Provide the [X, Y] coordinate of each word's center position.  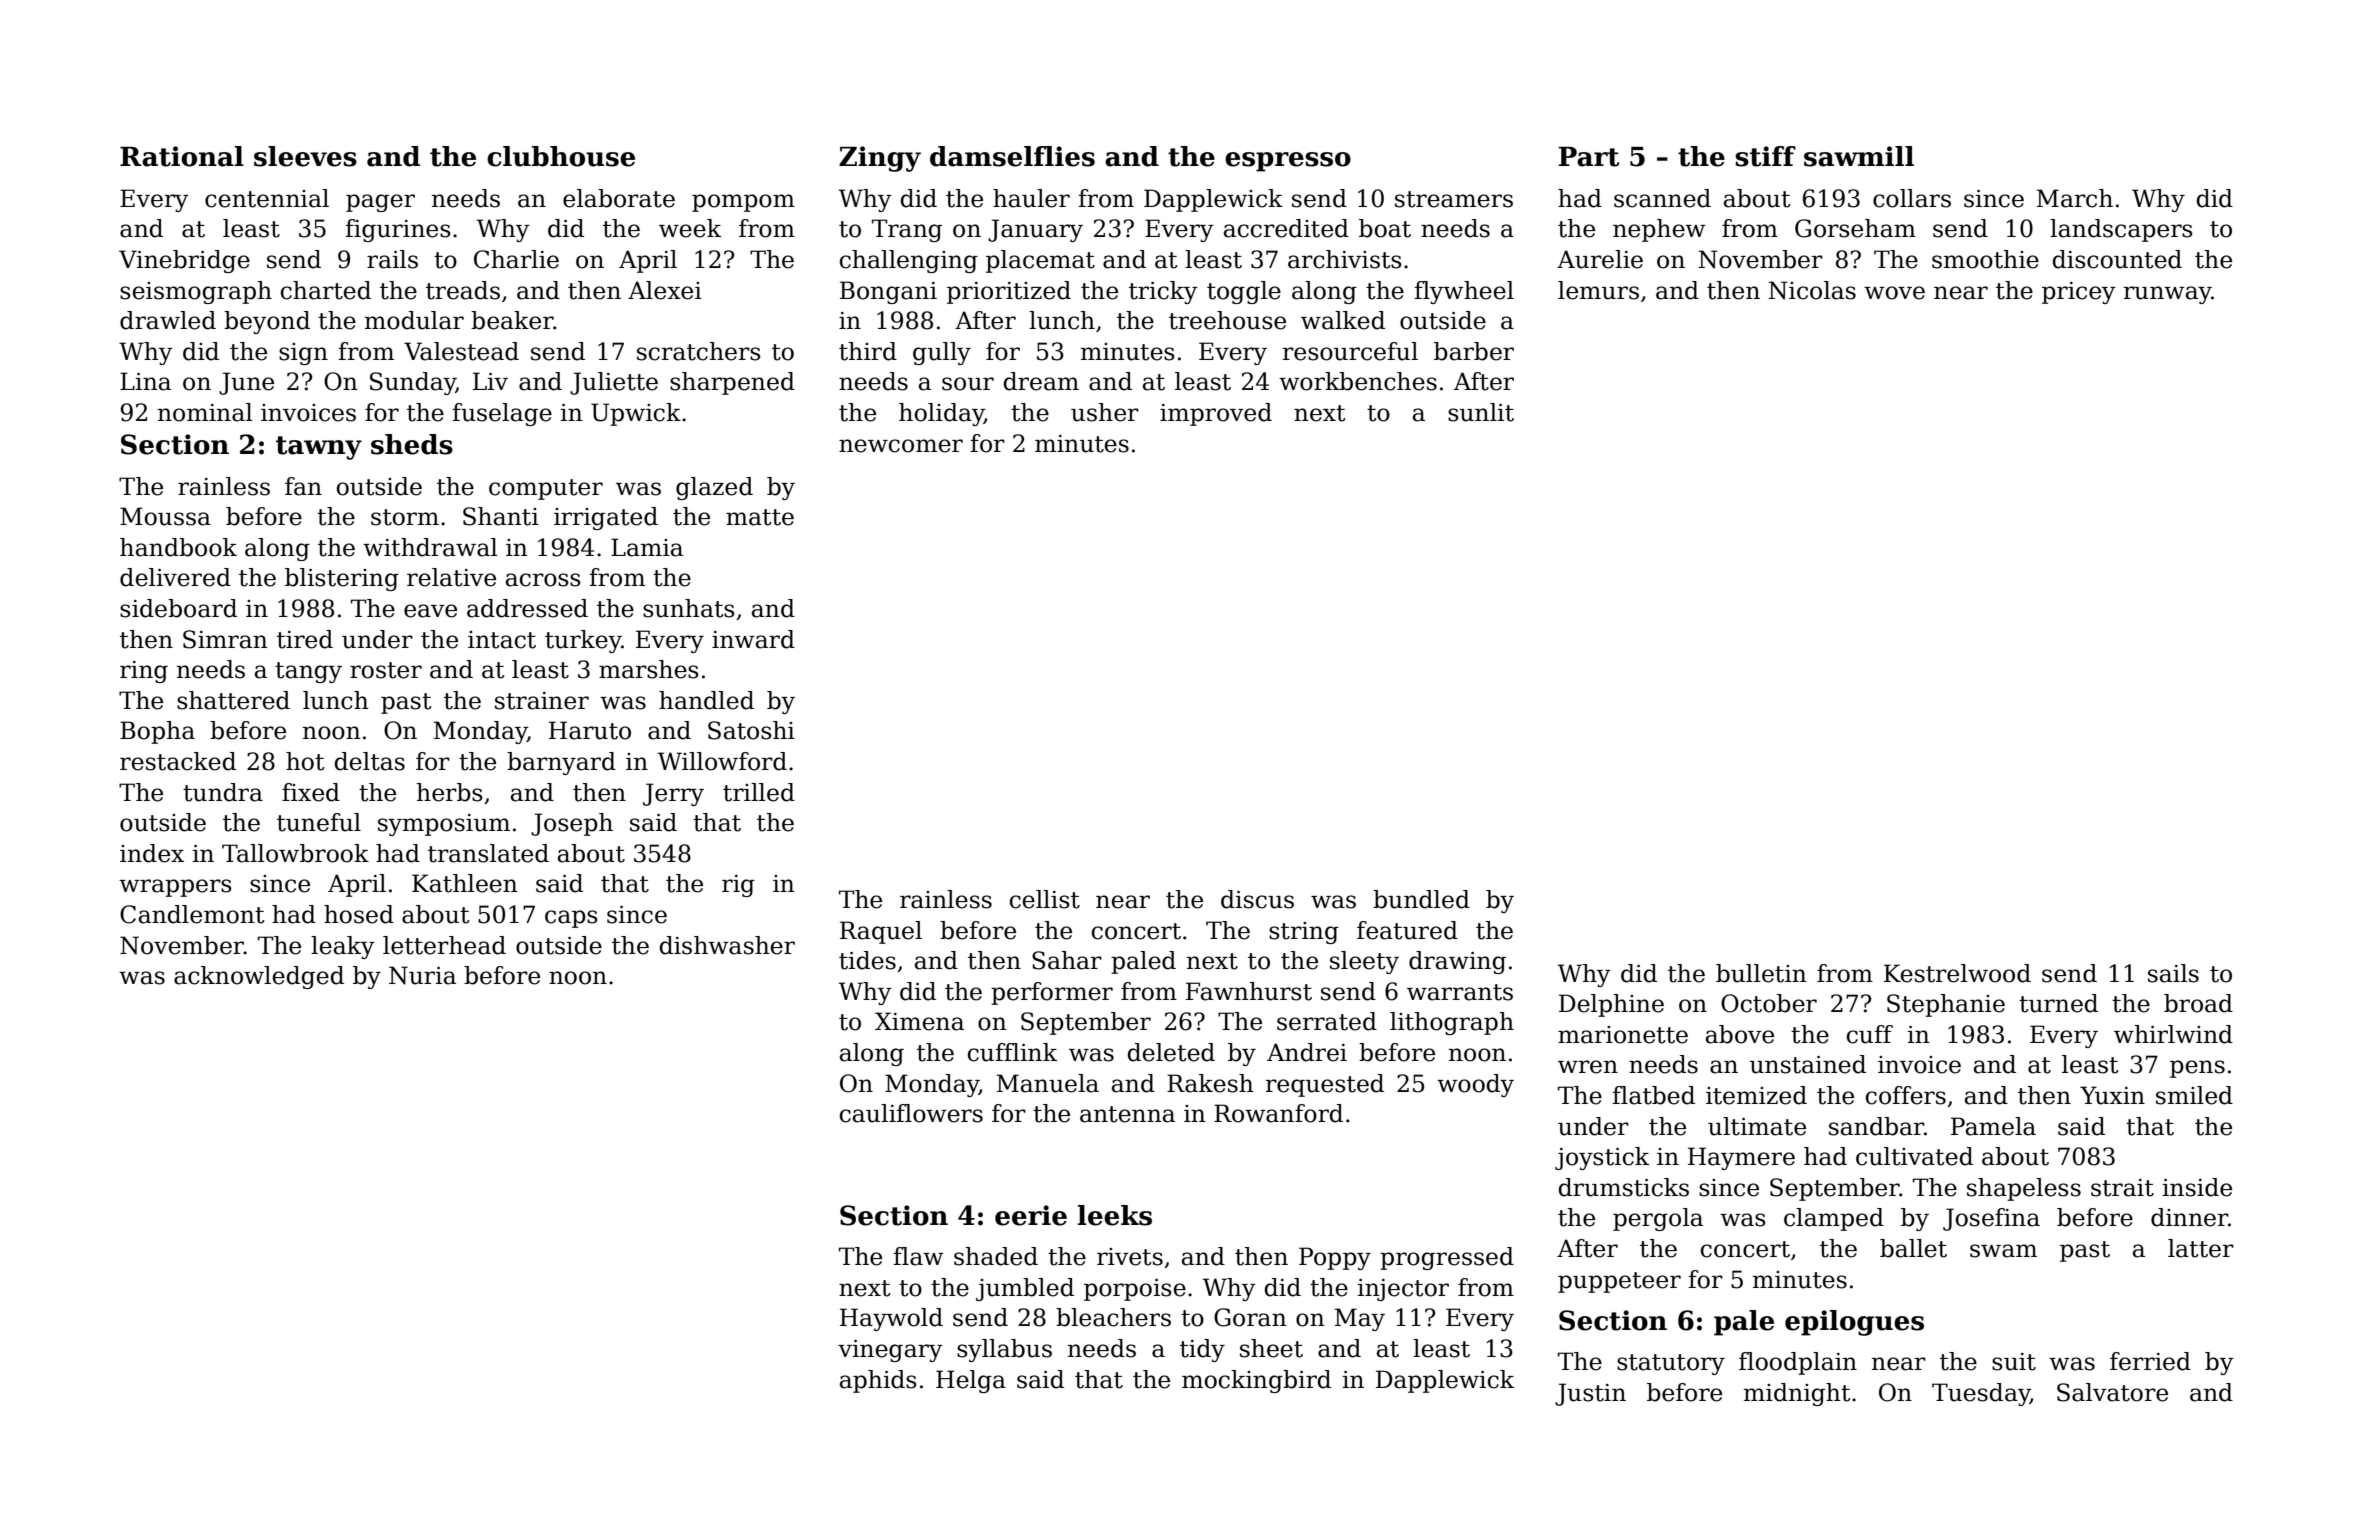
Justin [1590, 1394]
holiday [941, 414]
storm [405, 517]
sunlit [1481, 412]
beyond [267, 322]
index [152, 853]
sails [2173, 973]
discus [1257, 899]
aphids [878, 1381]
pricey [2079, 293]
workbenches [1358, 381]
